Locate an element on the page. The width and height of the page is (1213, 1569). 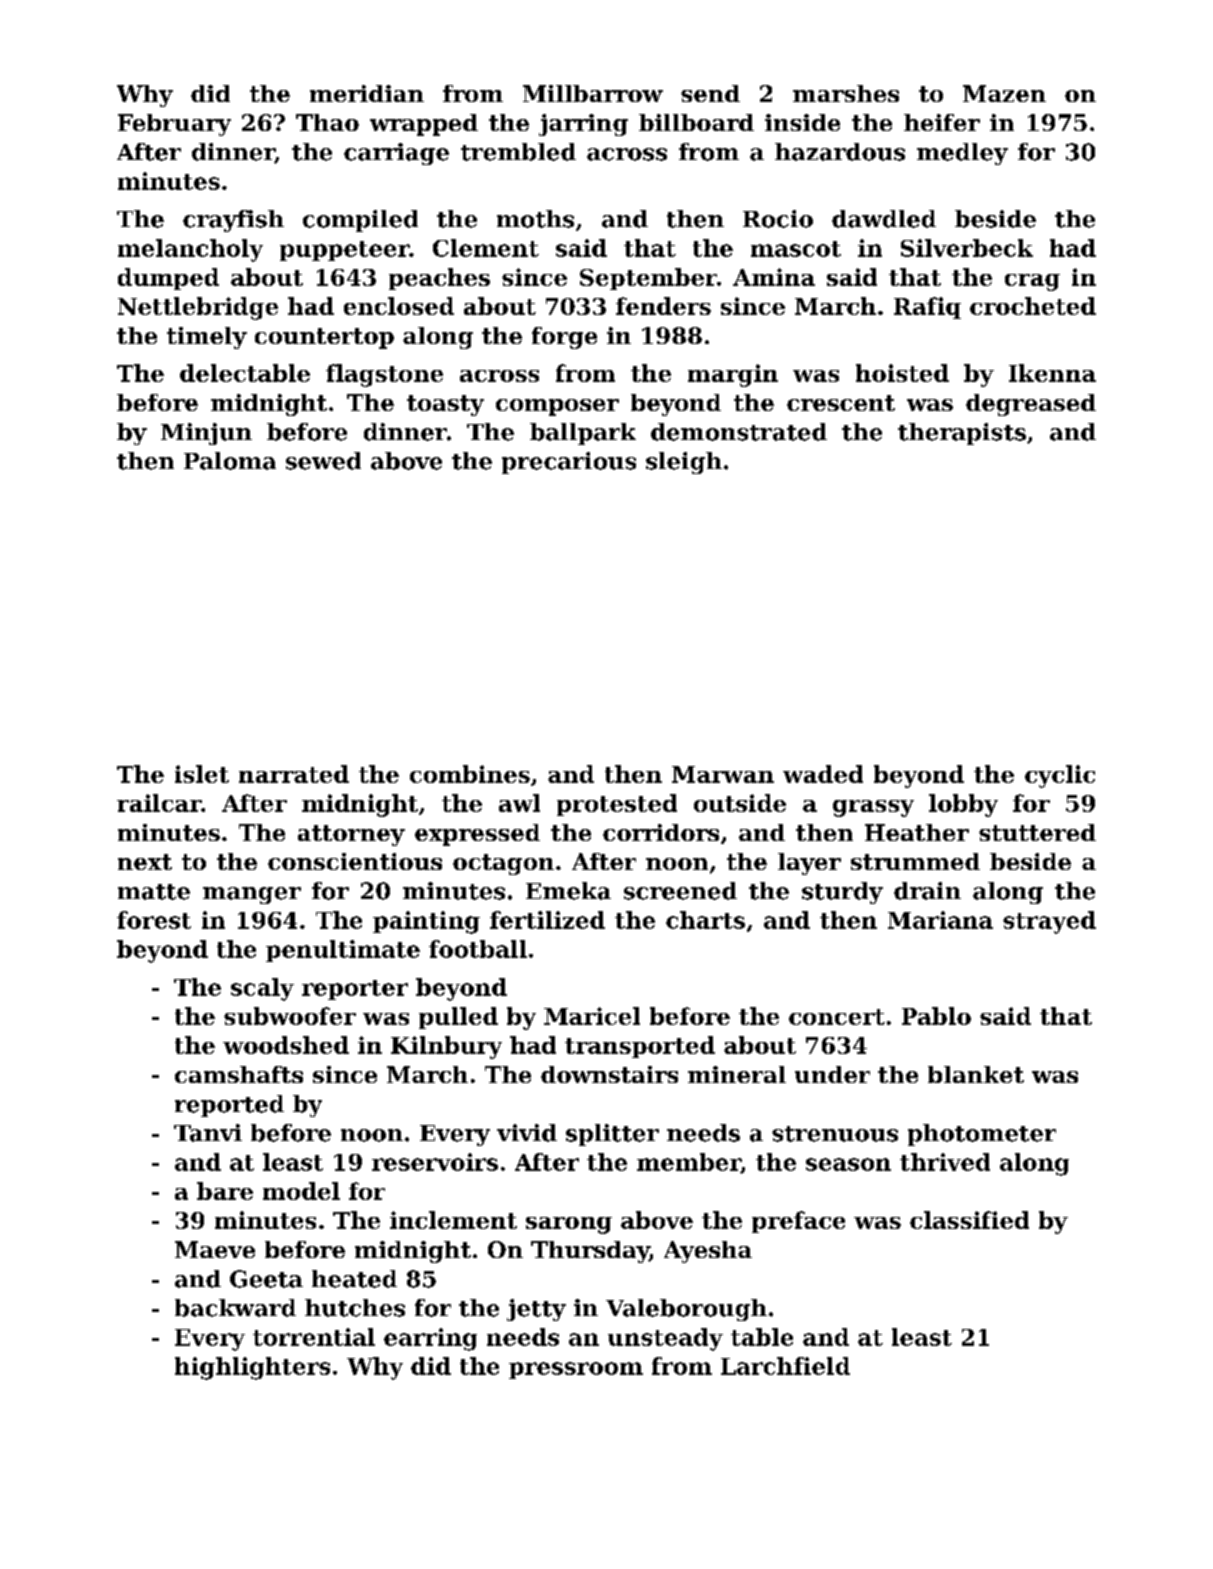
octagon is located at coordinates (503, 864).
